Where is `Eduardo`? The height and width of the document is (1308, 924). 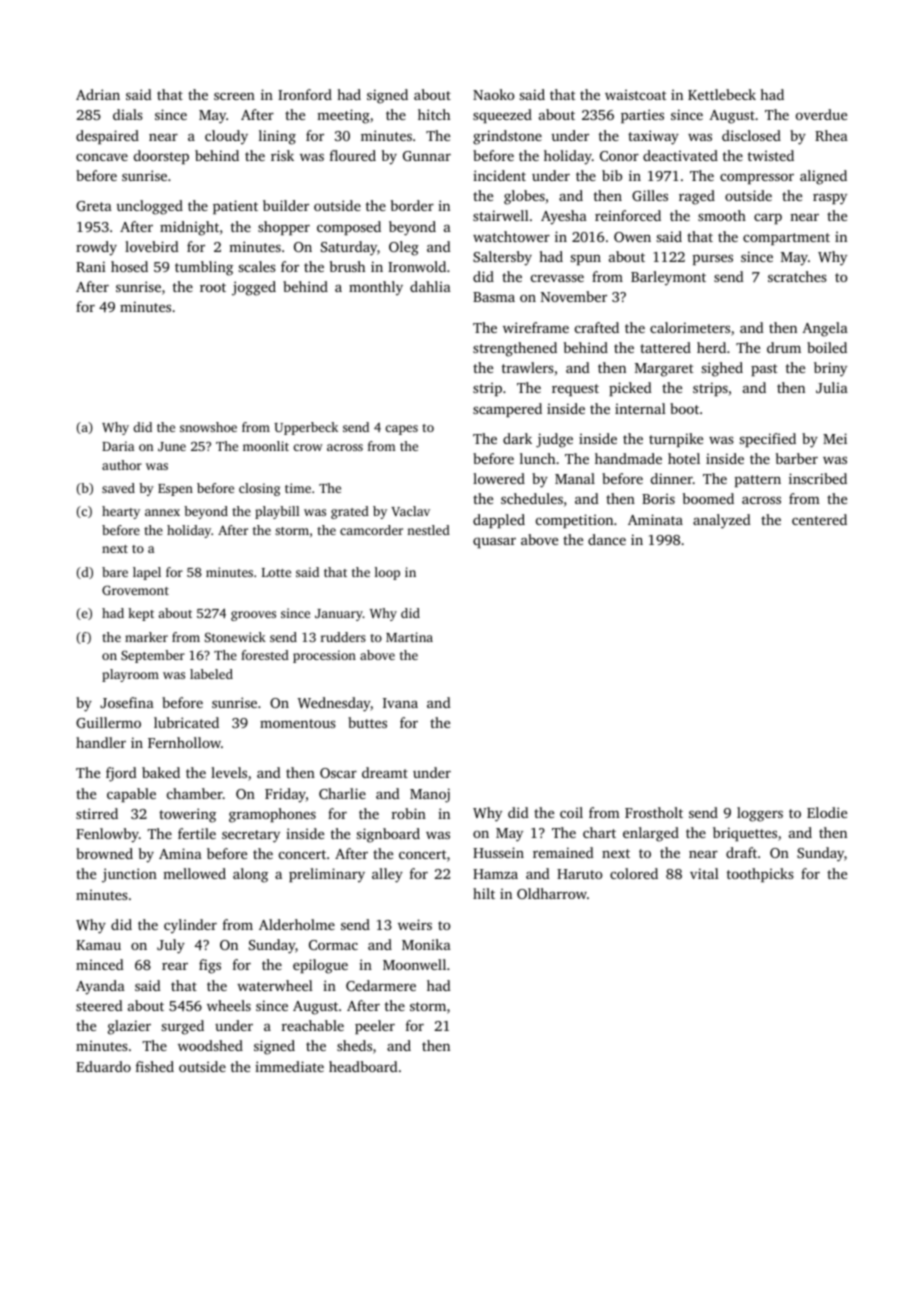 Eduardo is located at coordinates (103, 1066).
